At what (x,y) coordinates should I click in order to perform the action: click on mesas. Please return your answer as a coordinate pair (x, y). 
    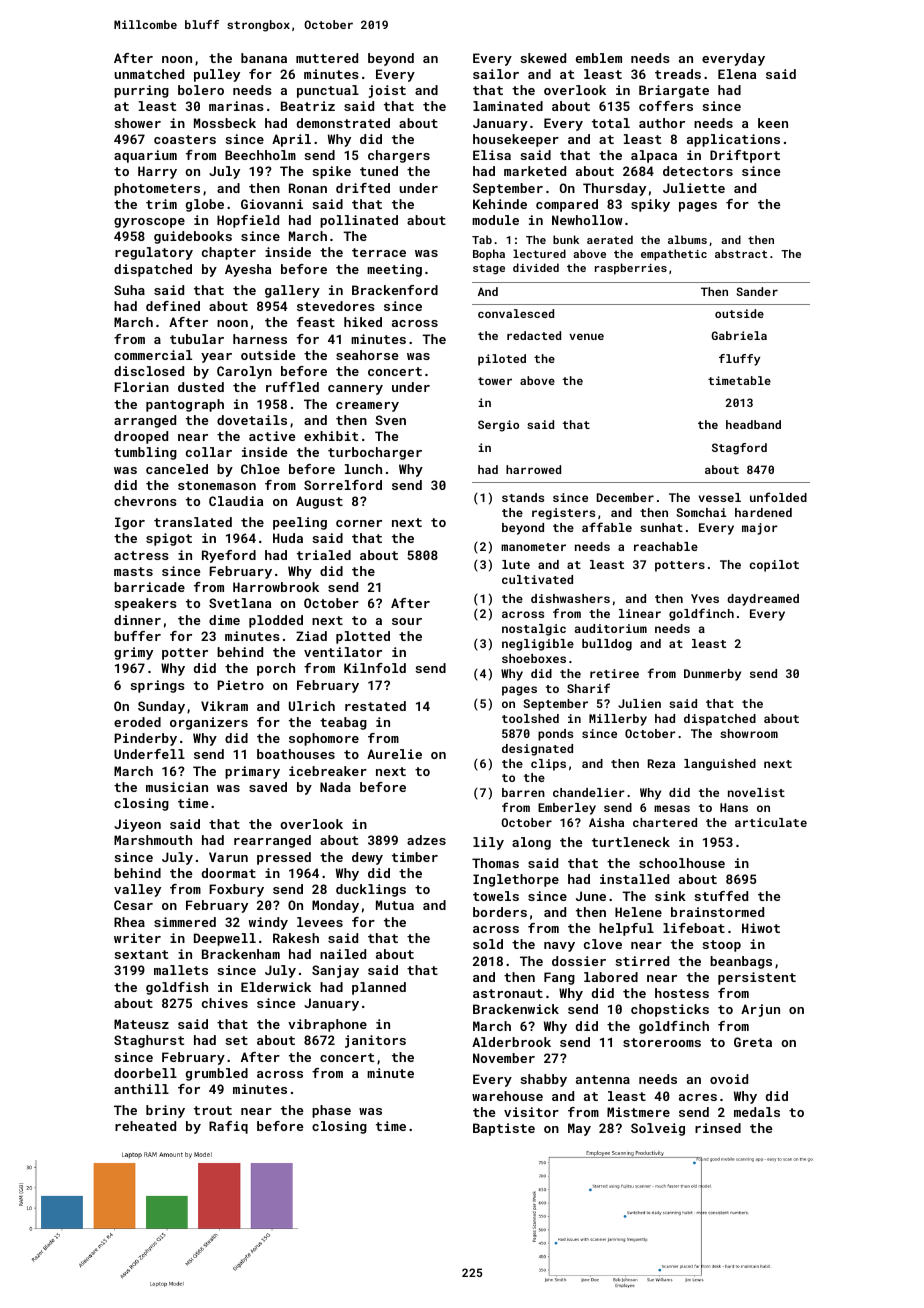
    Looking at the image, I should click on (672, 808).
